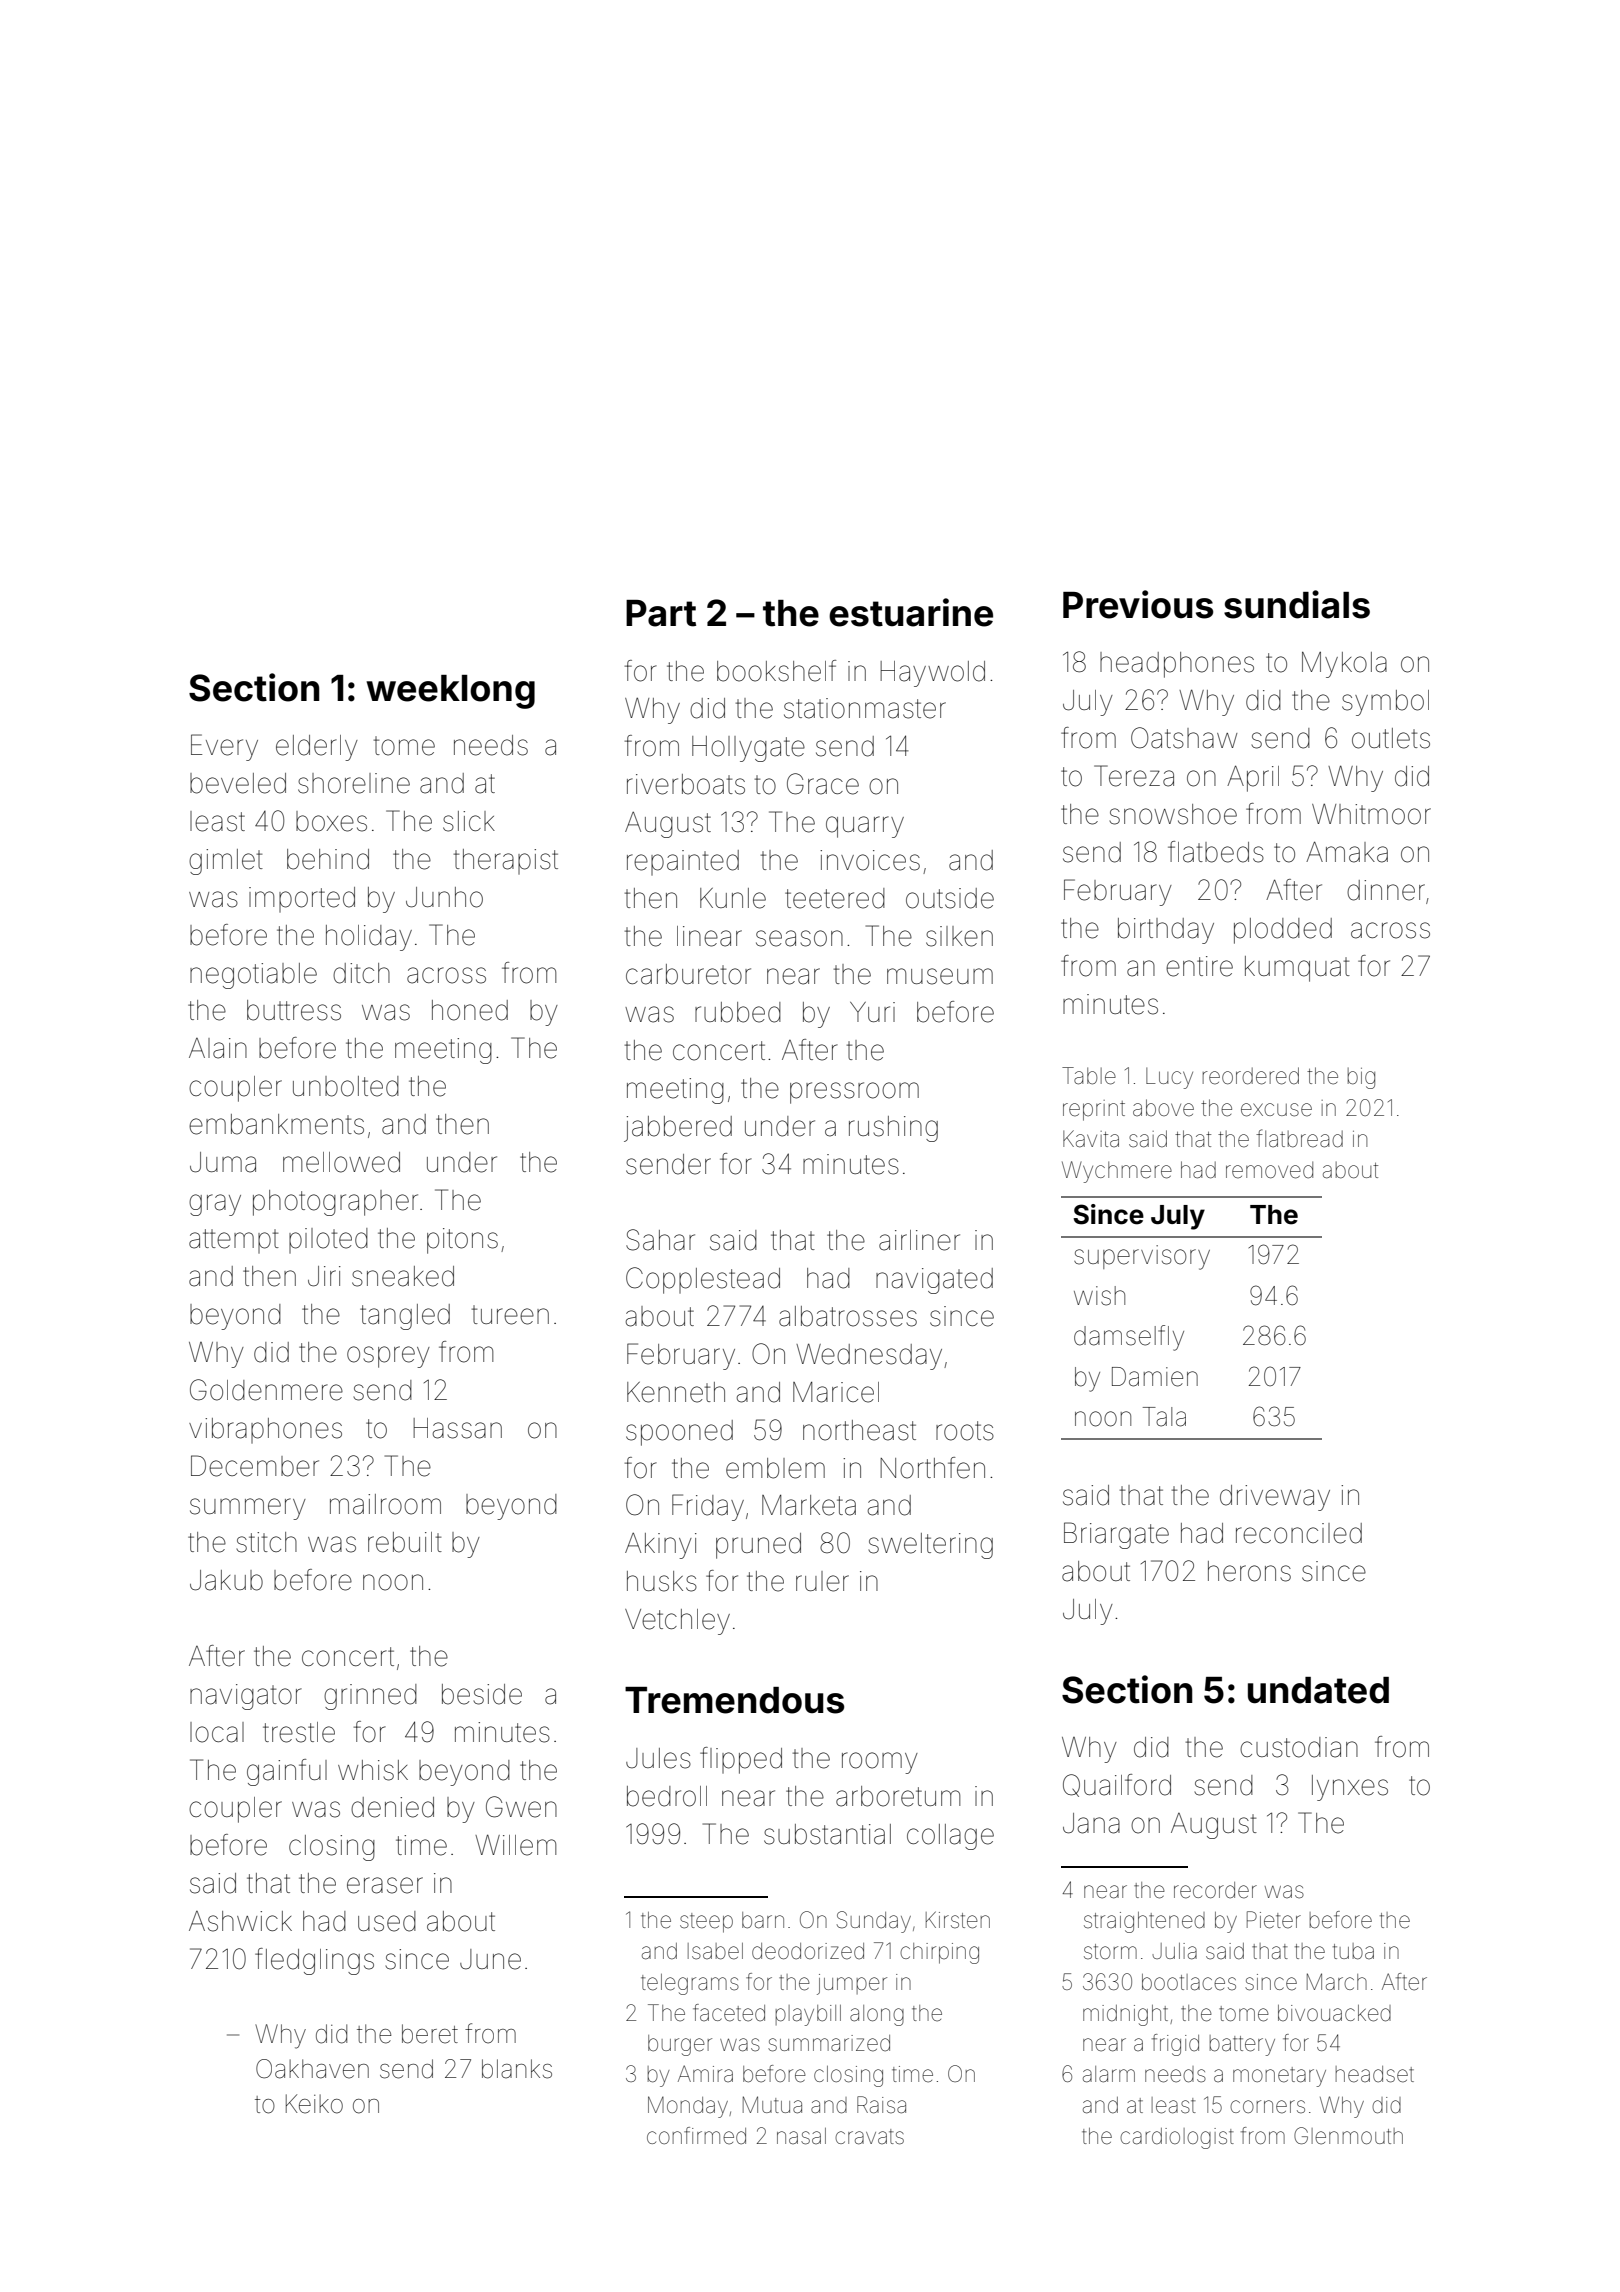 This page has width=1620, height=2292. Describe the element at coordinates (874, 1922) in the page. I see `Sunday` at that location.
